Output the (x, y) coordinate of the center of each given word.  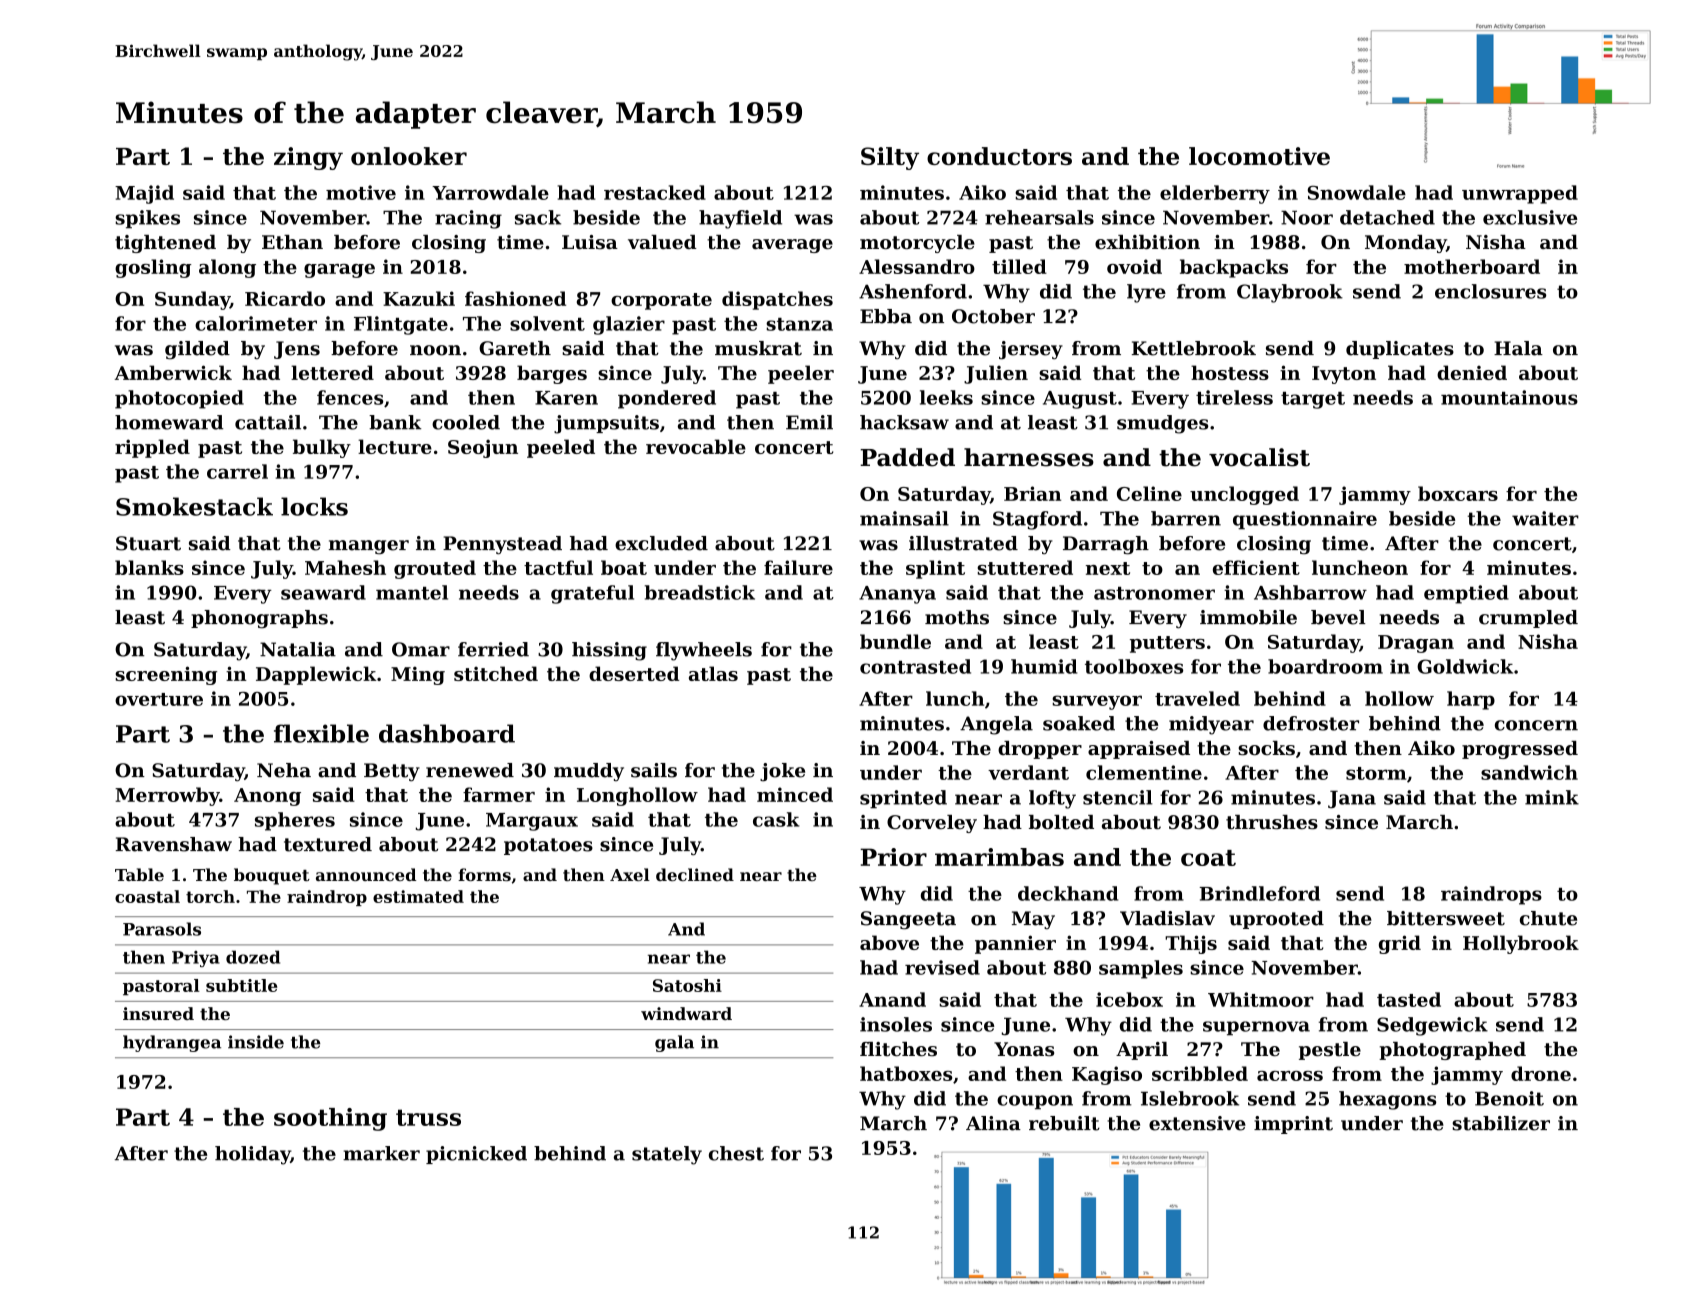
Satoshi (687, 985)
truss (428, 1117)
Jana (1352, 799)
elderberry (1215, 194)
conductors (999, 156)
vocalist (1259, 457)
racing (468, 219)
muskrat (758, 348)
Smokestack (194, 506)
